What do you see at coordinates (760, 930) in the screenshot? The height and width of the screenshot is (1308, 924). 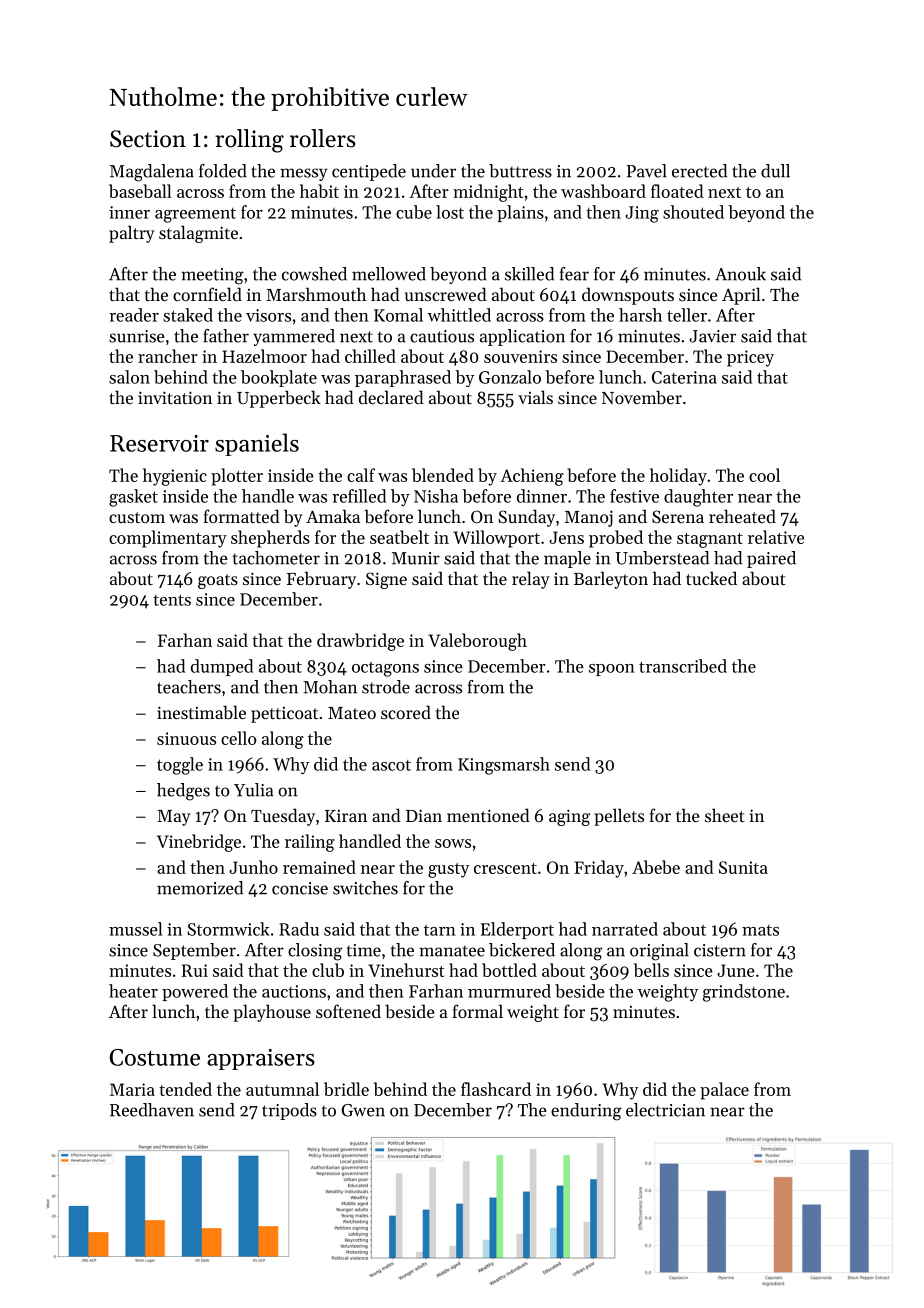 I see `mats` at bounding box center [760, 930].
